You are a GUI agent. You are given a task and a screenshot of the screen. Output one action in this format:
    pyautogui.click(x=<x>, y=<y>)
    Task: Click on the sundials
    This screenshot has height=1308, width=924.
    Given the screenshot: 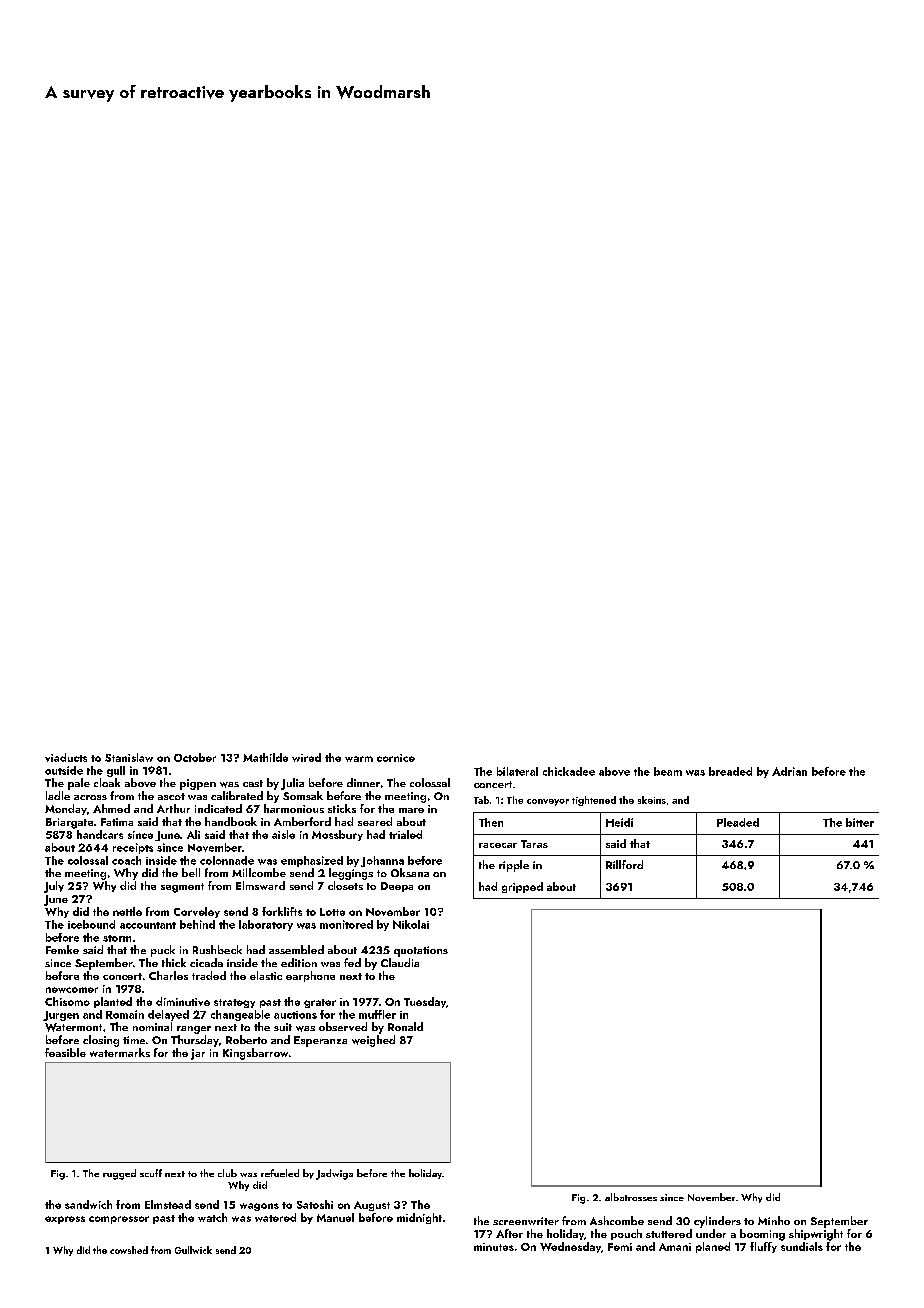 What is the action you would take?
    pyautogui.click(x=802, y=1246)
